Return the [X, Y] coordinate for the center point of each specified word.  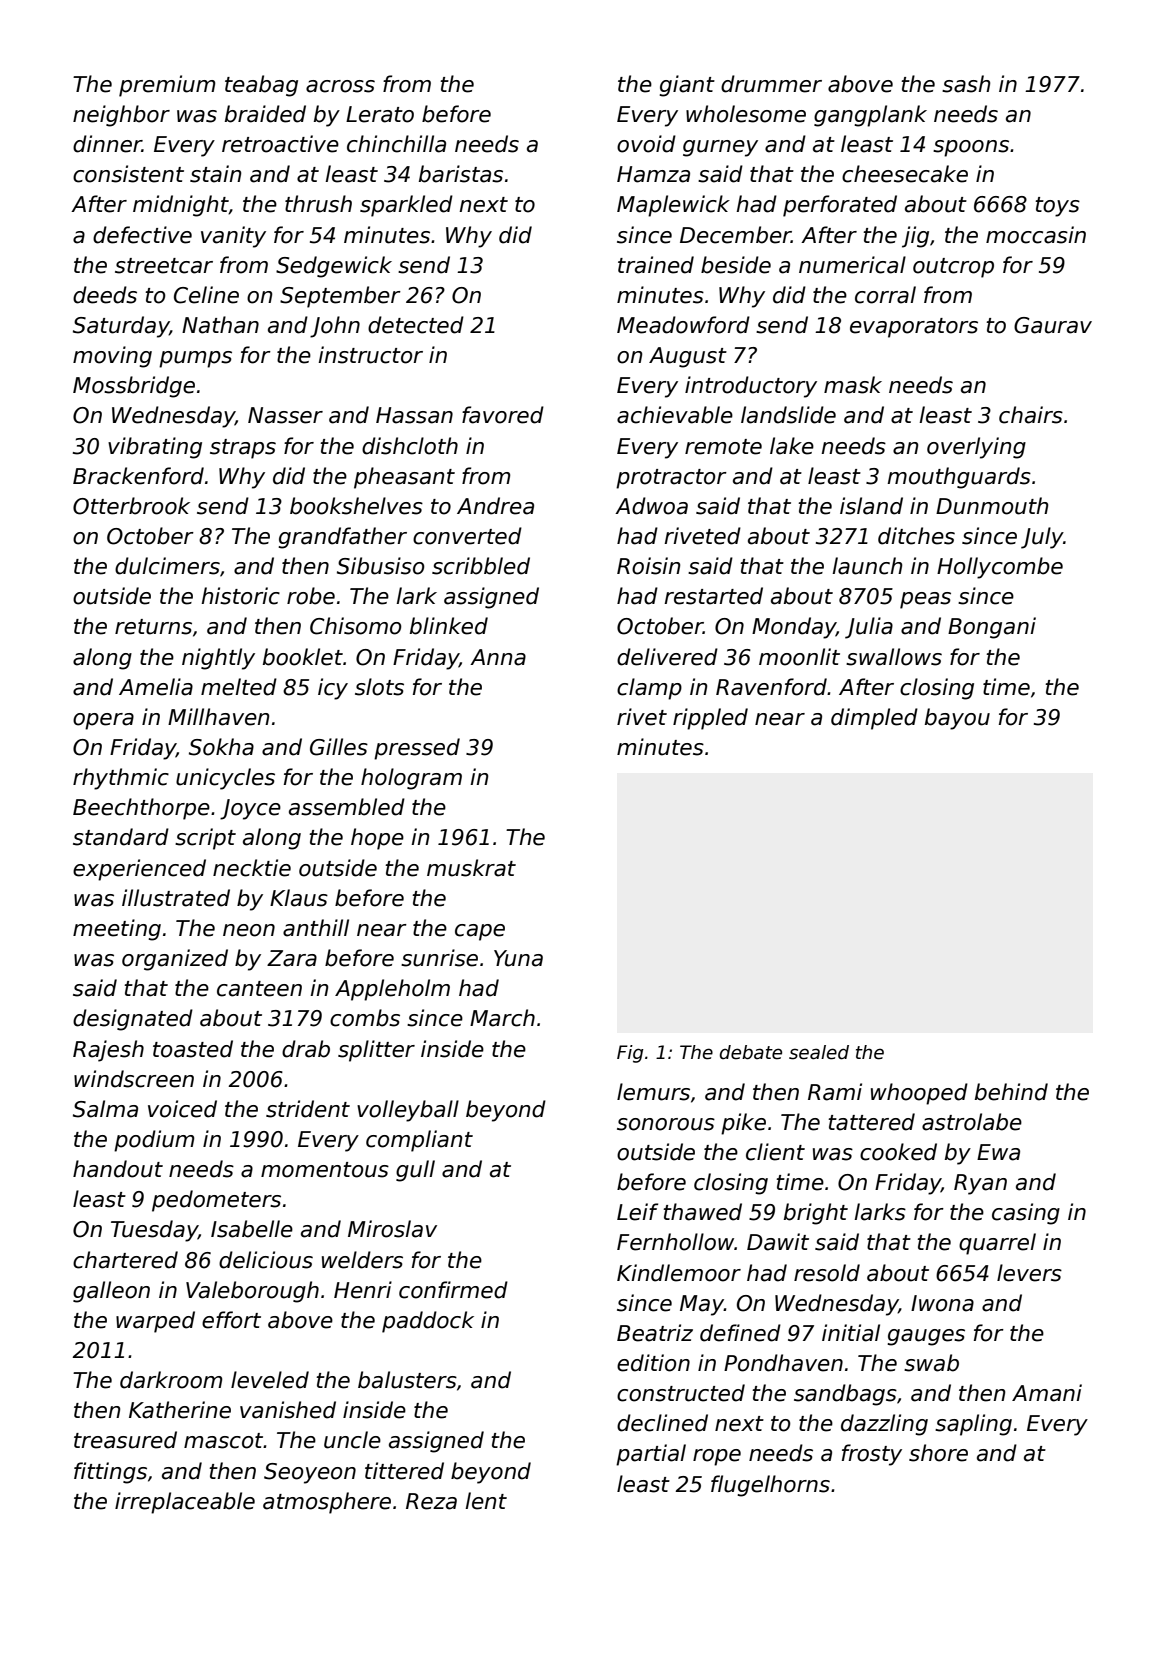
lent [486, 1501]
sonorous [666, 1124]
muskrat [471, 868]
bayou [957, 719]
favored [503, 415]
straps [243, 449]
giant [687, 86]
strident [308, 1109]
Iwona [942, 1303]
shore [938, 1453]
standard [121, 837]
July [1042, 538]
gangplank [870, 116]
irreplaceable [185, 1503]
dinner [107, 144]
